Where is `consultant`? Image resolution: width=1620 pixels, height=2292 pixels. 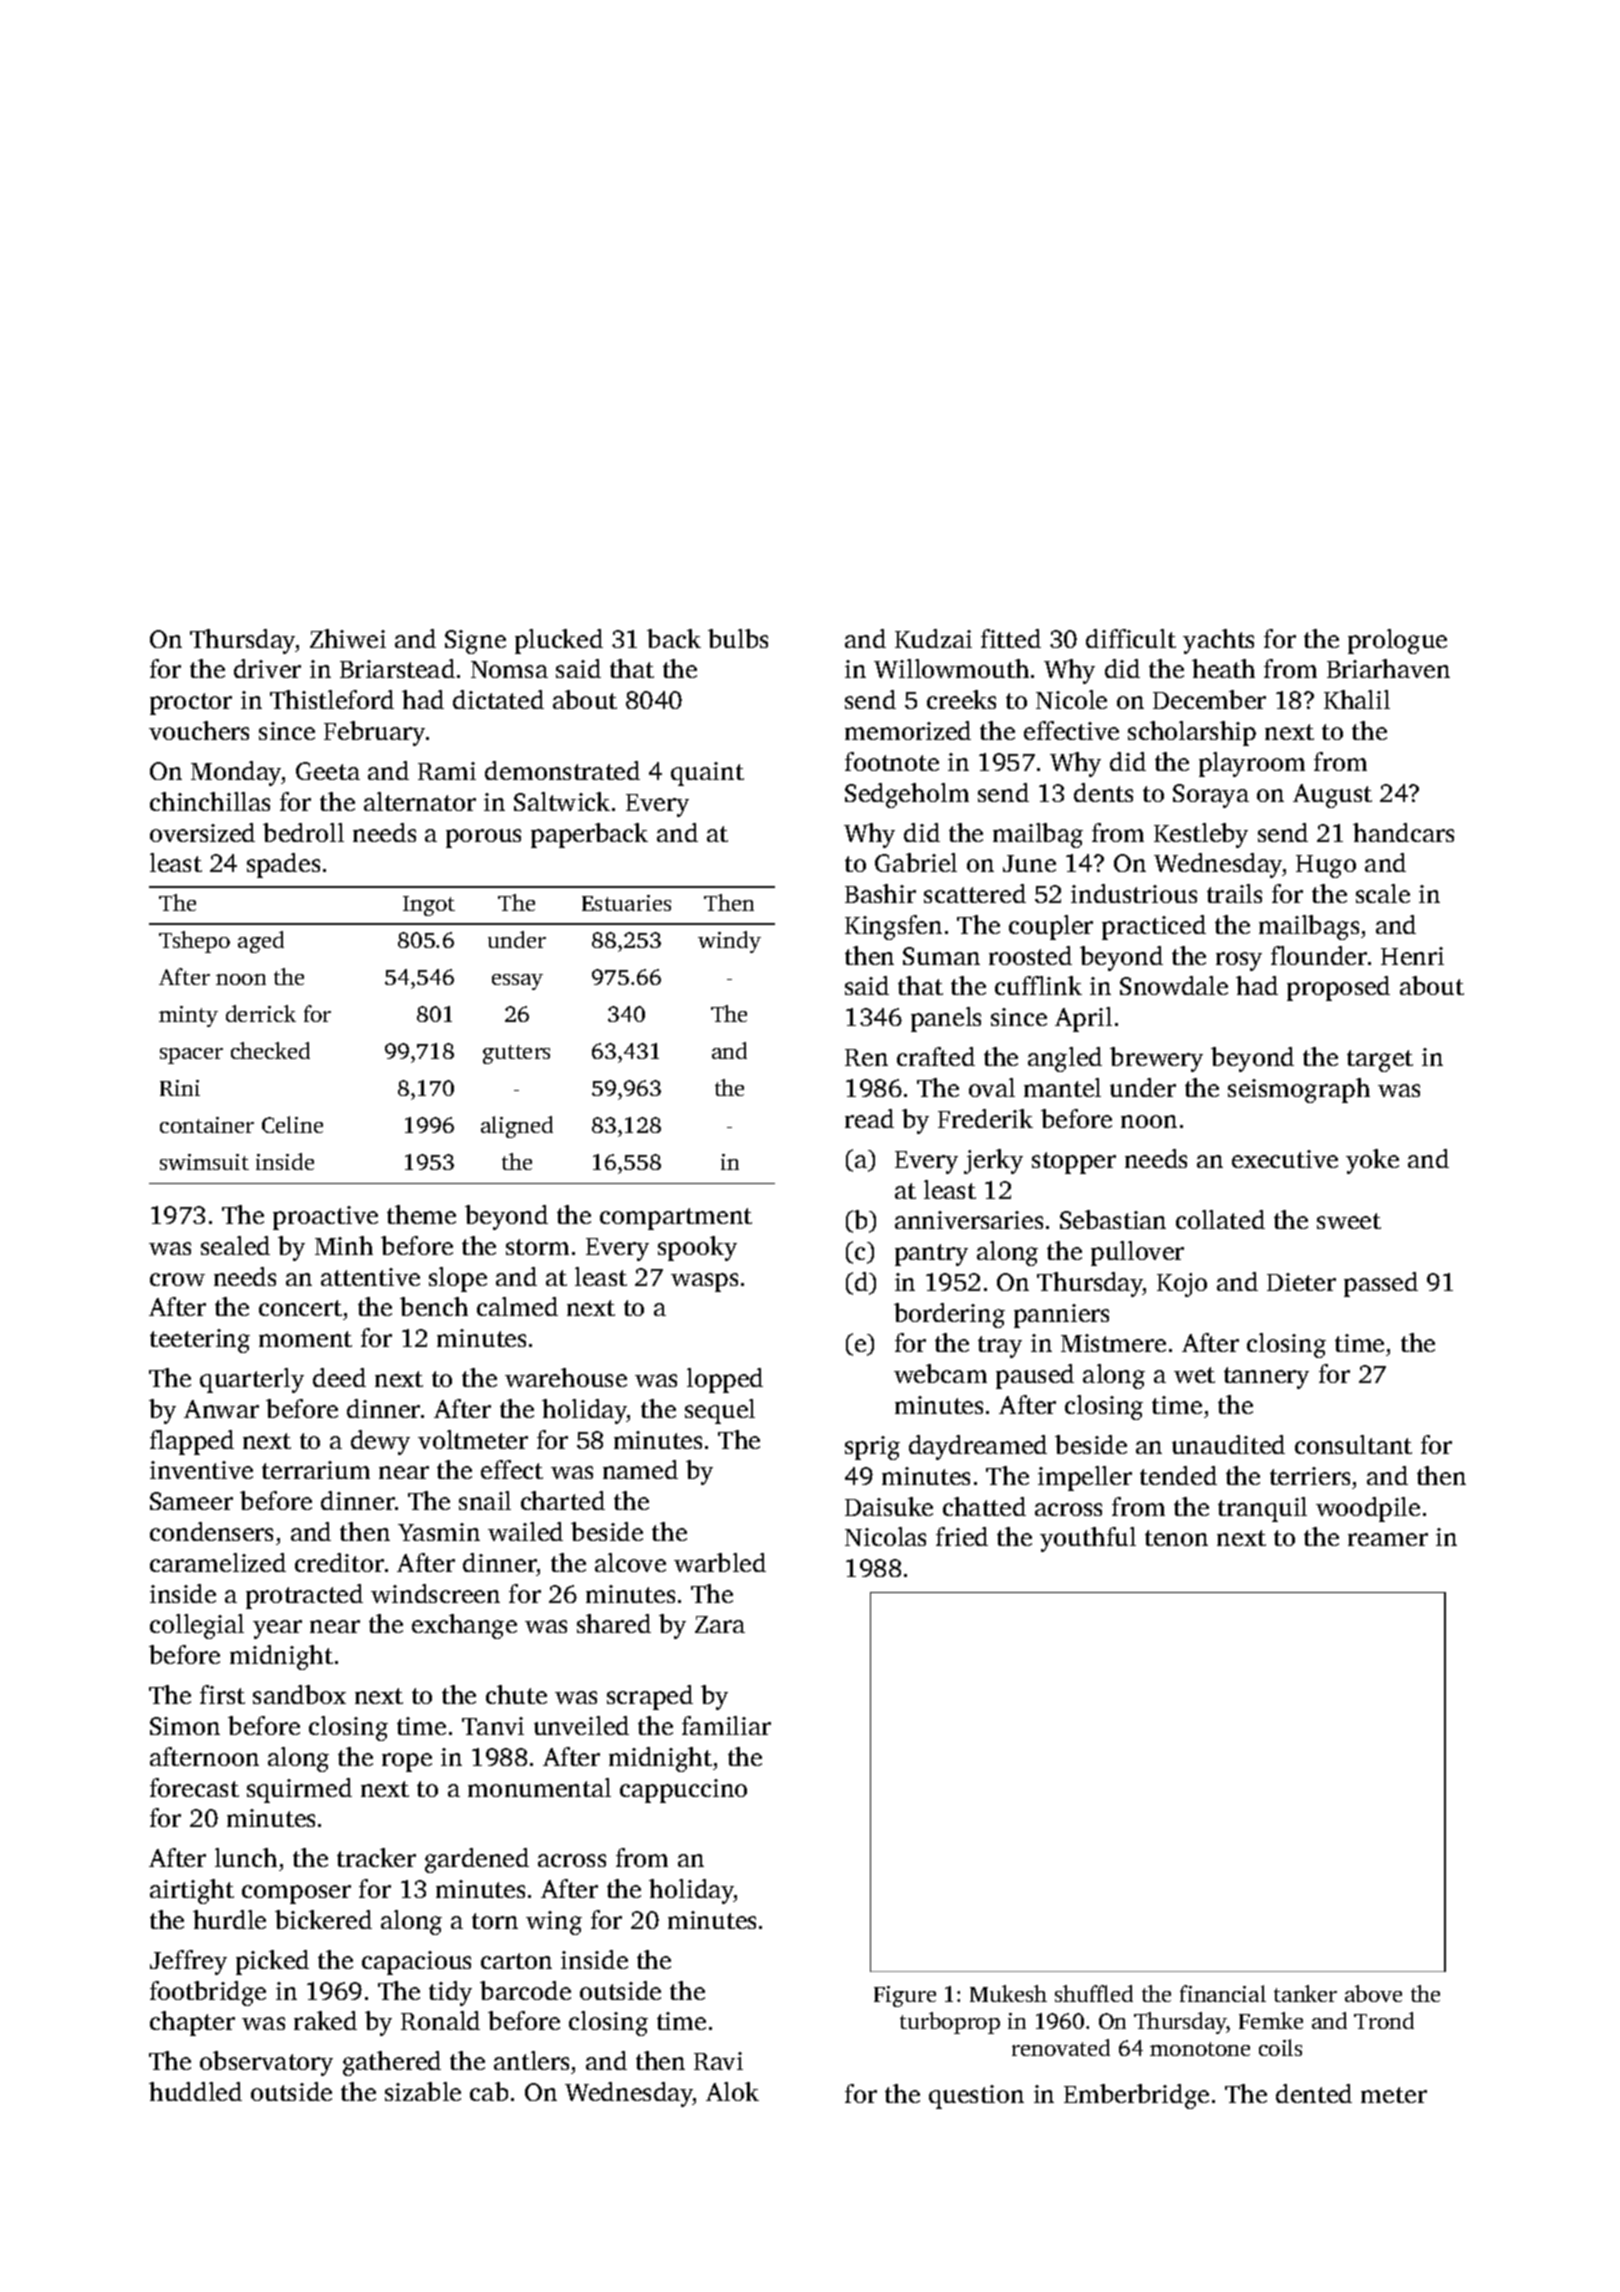 consultant is located at coordinates (1353, 1444).
